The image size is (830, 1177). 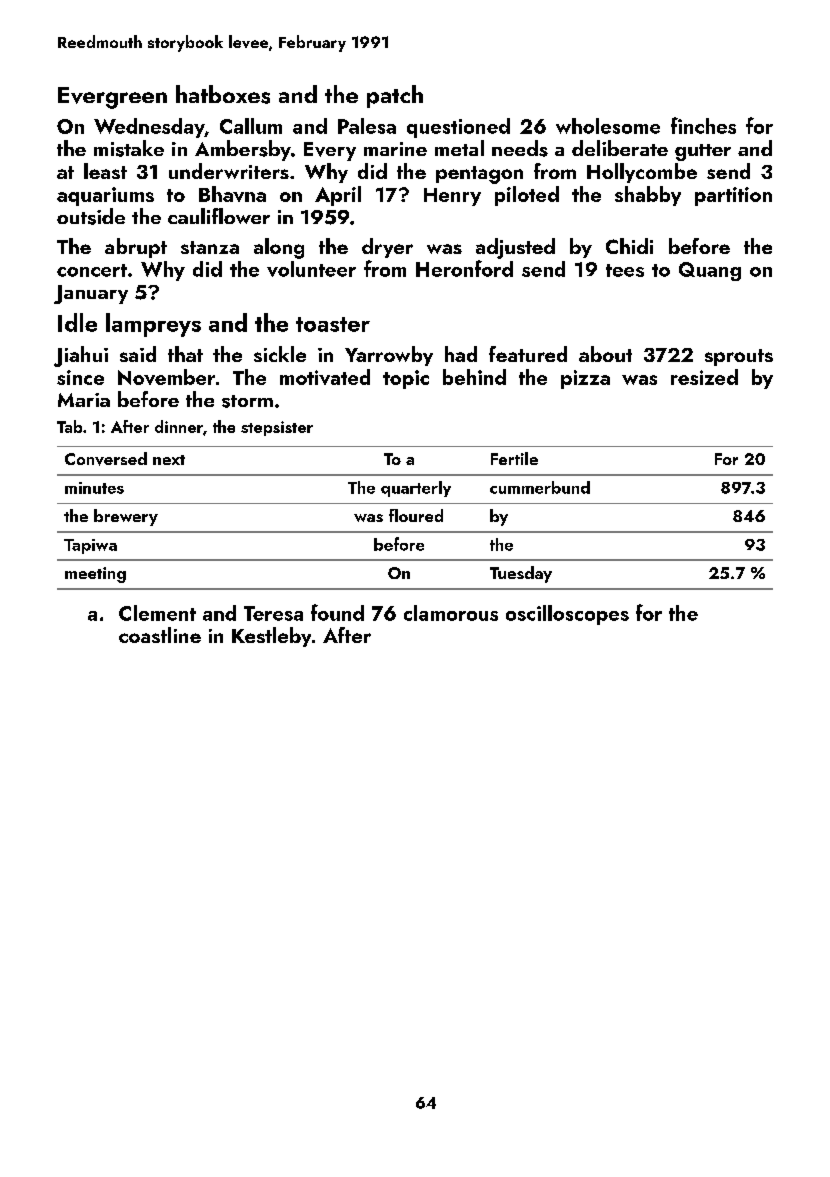 What do you see at coordinates (703, 125) in the page?
I see `finches` at bounding box center [703, 125].
